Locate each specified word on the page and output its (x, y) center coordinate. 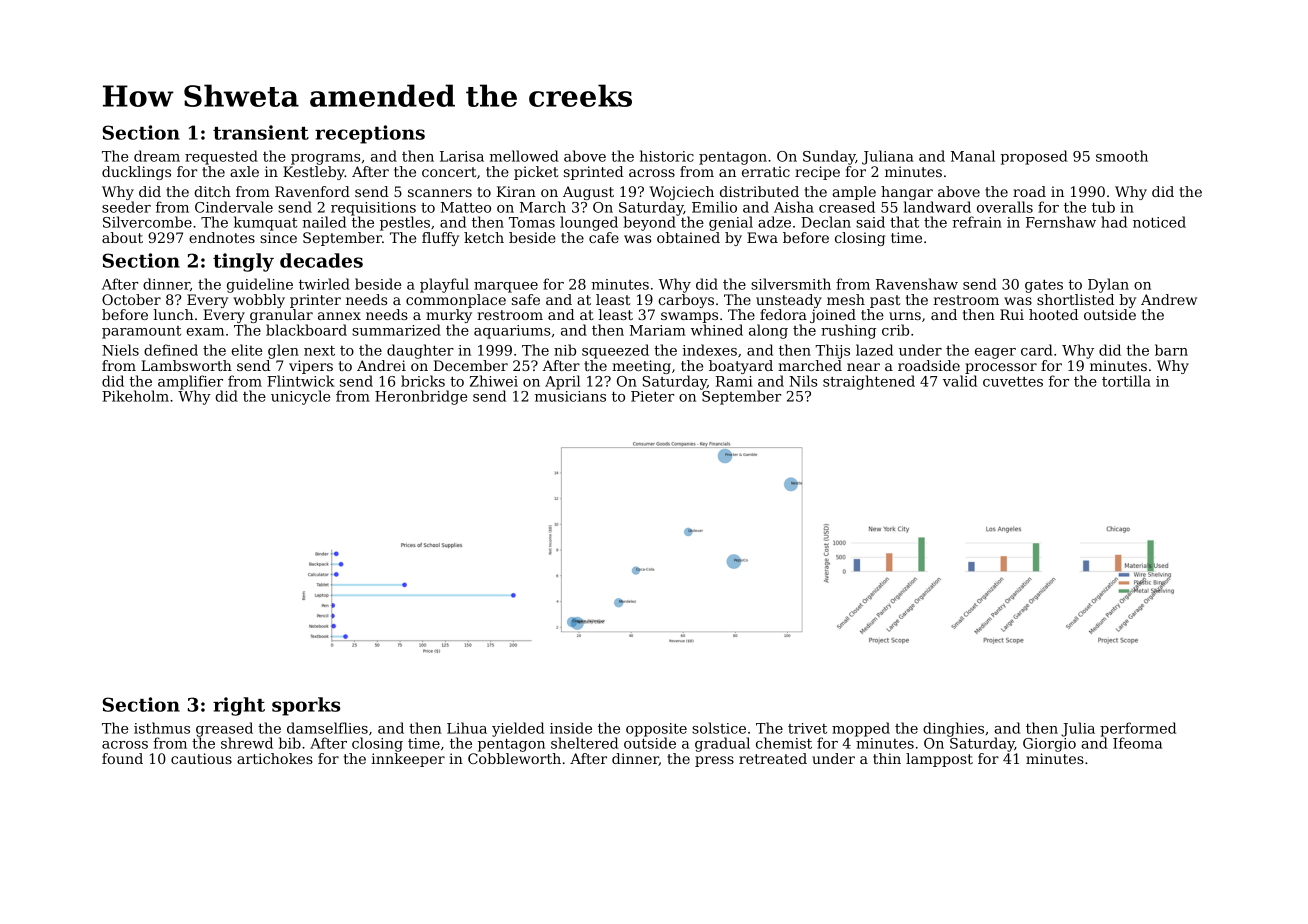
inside (571, 728)
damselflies (327, 728)
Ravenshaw (917, 284)
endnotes (222, 237)
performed (1138, 729)
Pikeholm (135, 396)
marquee (506, 287)
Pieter (652, 396)
